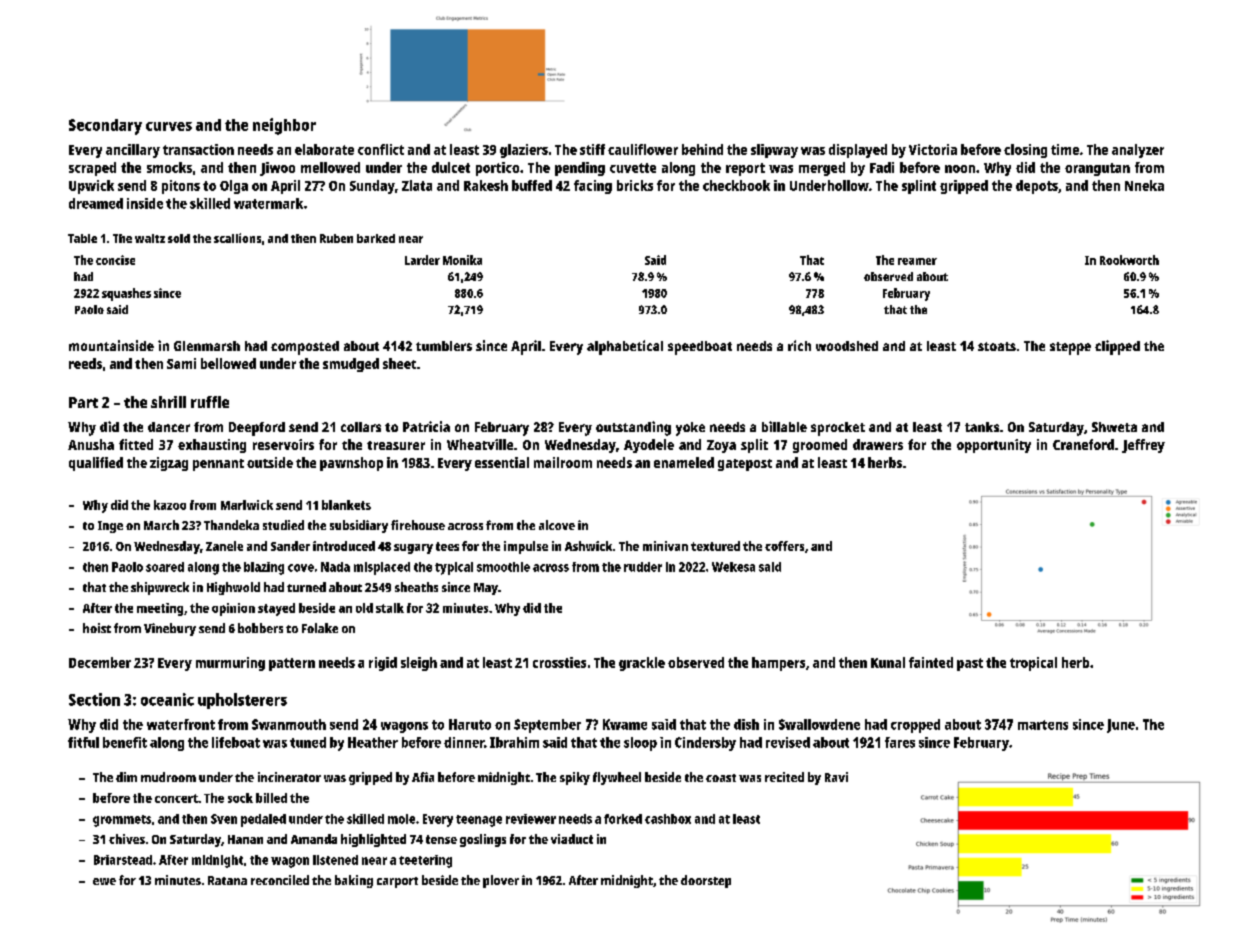  Describe the element at coordinates (105, 127) in the screenshot. I see `Secondary` at that location.
